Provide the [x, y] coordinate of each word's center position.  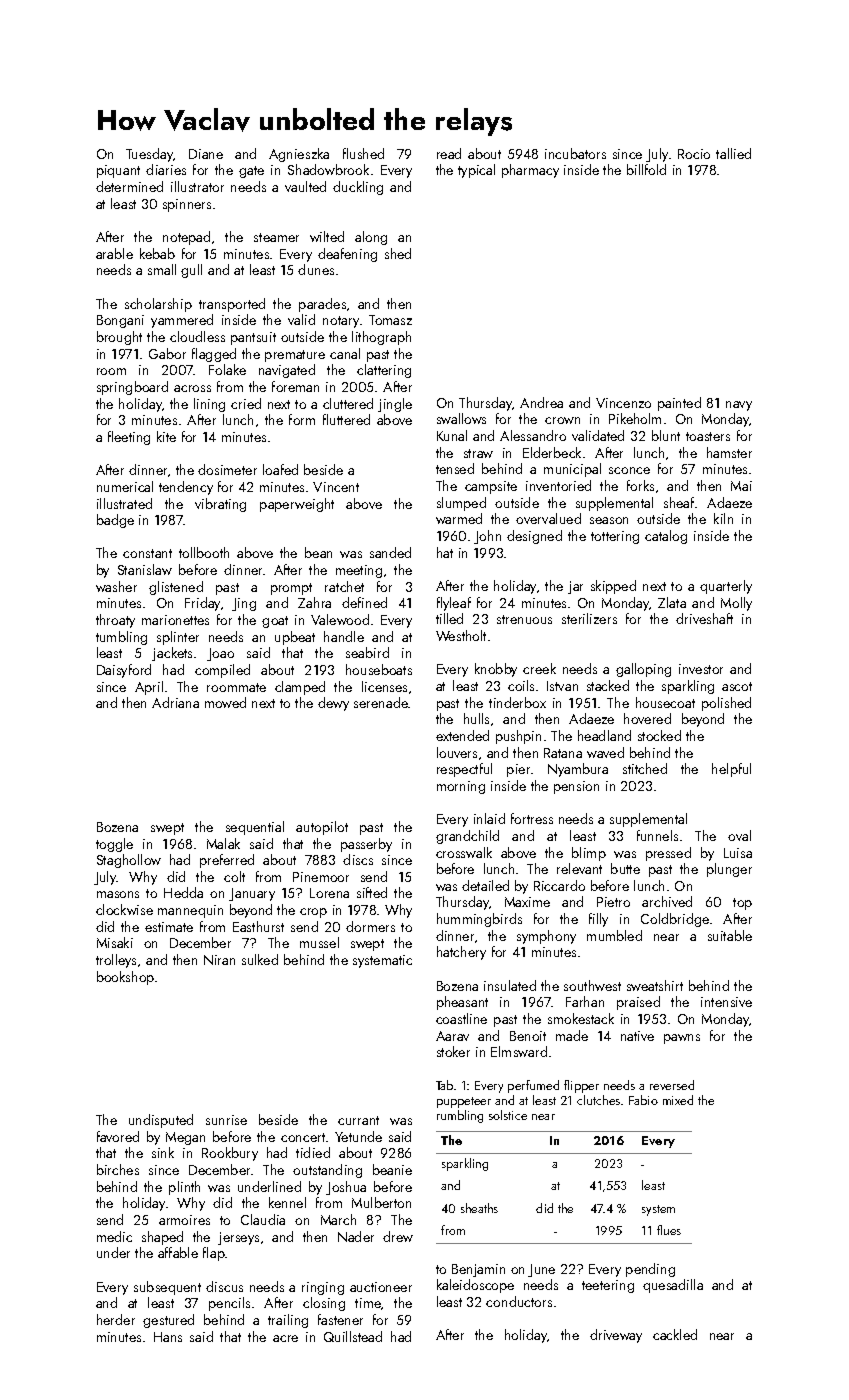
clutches [598, 1100]
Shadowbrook [328, 169]
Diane [206, 154]
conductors [519, 1301]
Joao [220, 654]
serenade [381, 702]
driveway [616, 1336]
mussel [319, 942]
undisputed [161, 1121]
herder [116, 1319]
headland [604, 735]
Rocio [694, 154]
